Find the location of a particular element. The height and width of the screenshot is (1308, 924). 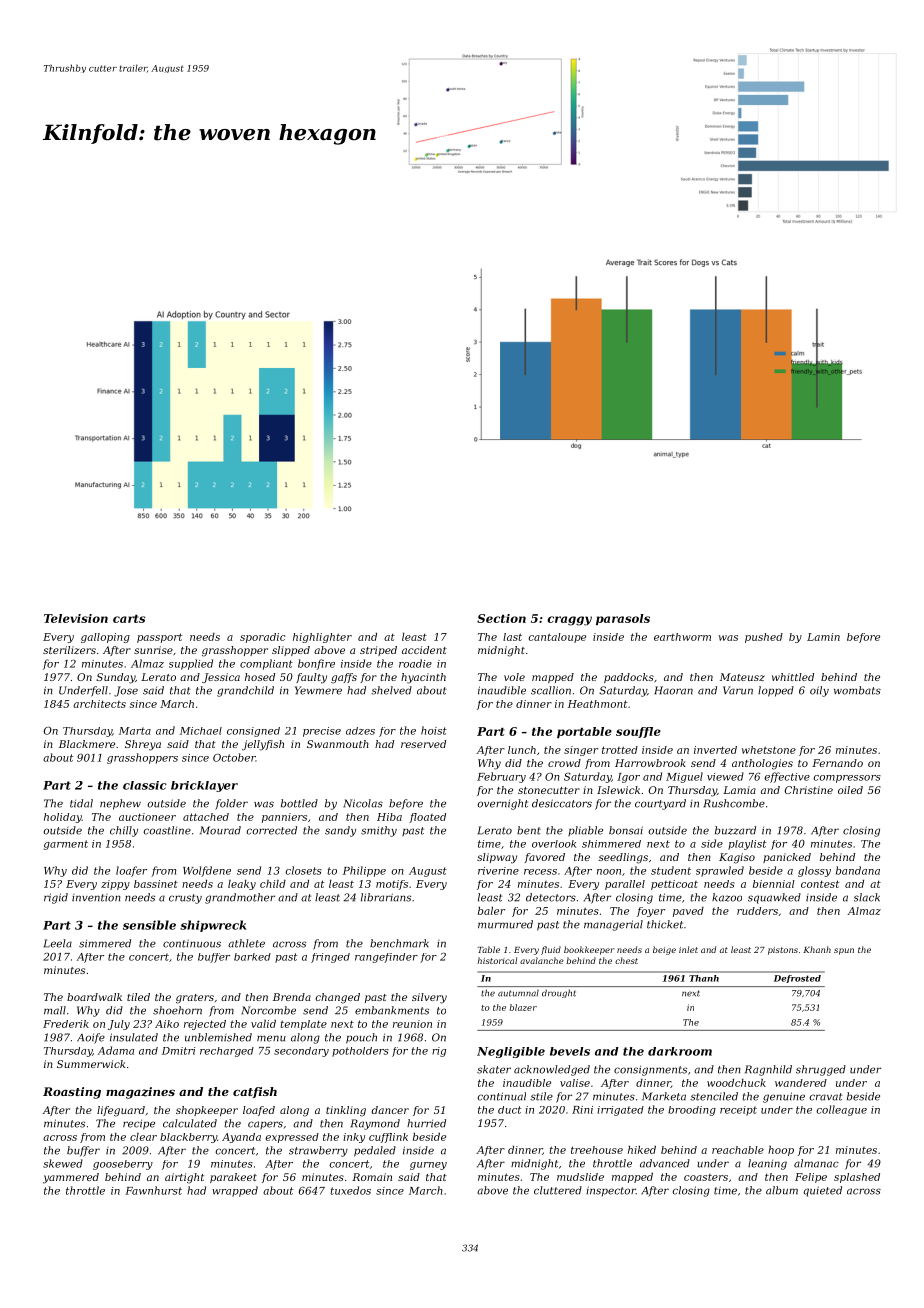

Lamin is located at coordinates (823, 637).
